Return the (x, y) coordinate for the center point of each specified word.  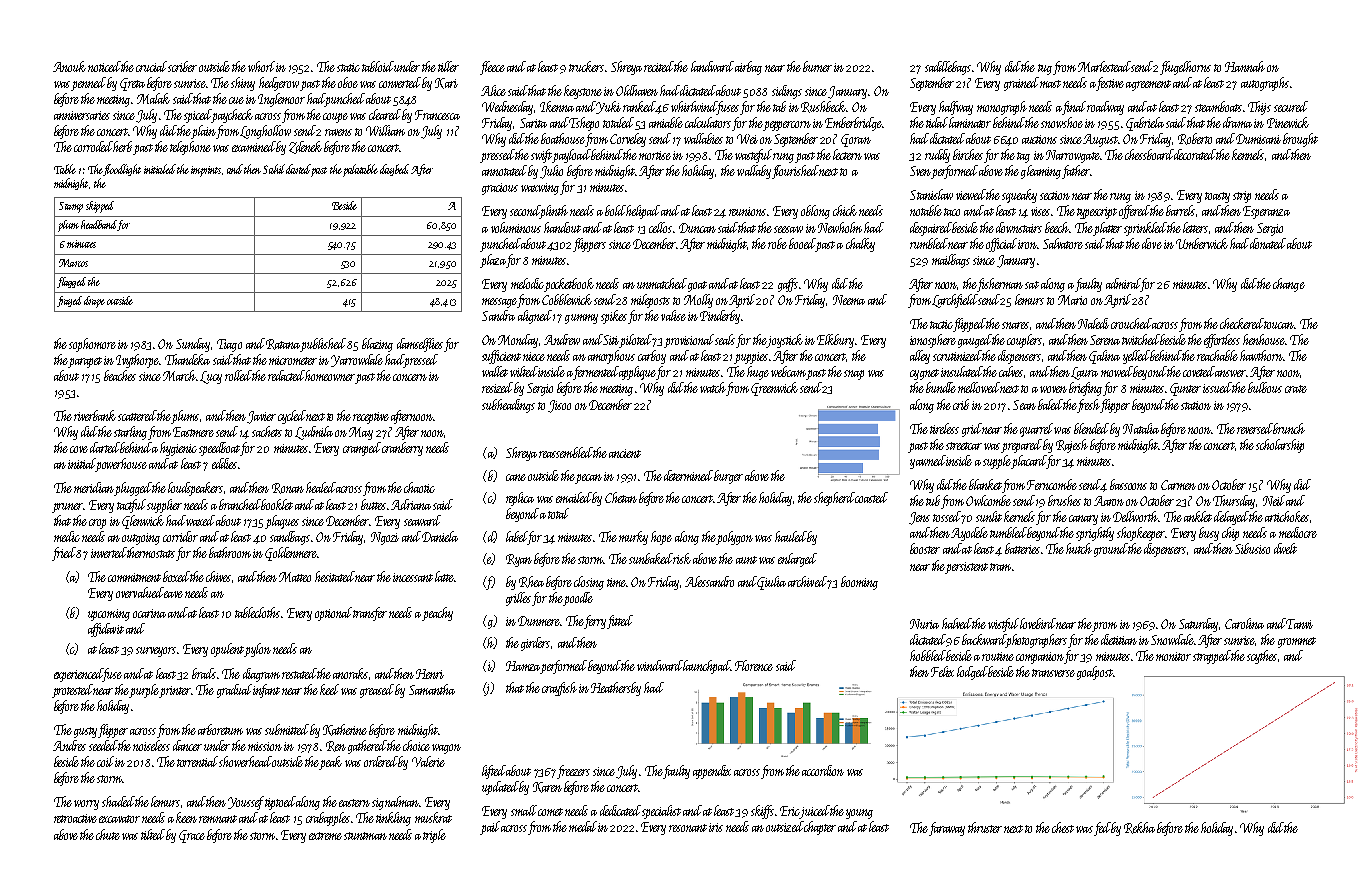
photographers (1036, 641)
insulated (962, 371)
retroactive (75, 818)
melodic (527, 283)
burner (817, 66)
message (500, 303)
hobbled (928, 655)
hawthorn (1261, 355)
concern (410, 377)
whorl (261, 66)
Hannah (1245, 66)
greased (377, 691)
